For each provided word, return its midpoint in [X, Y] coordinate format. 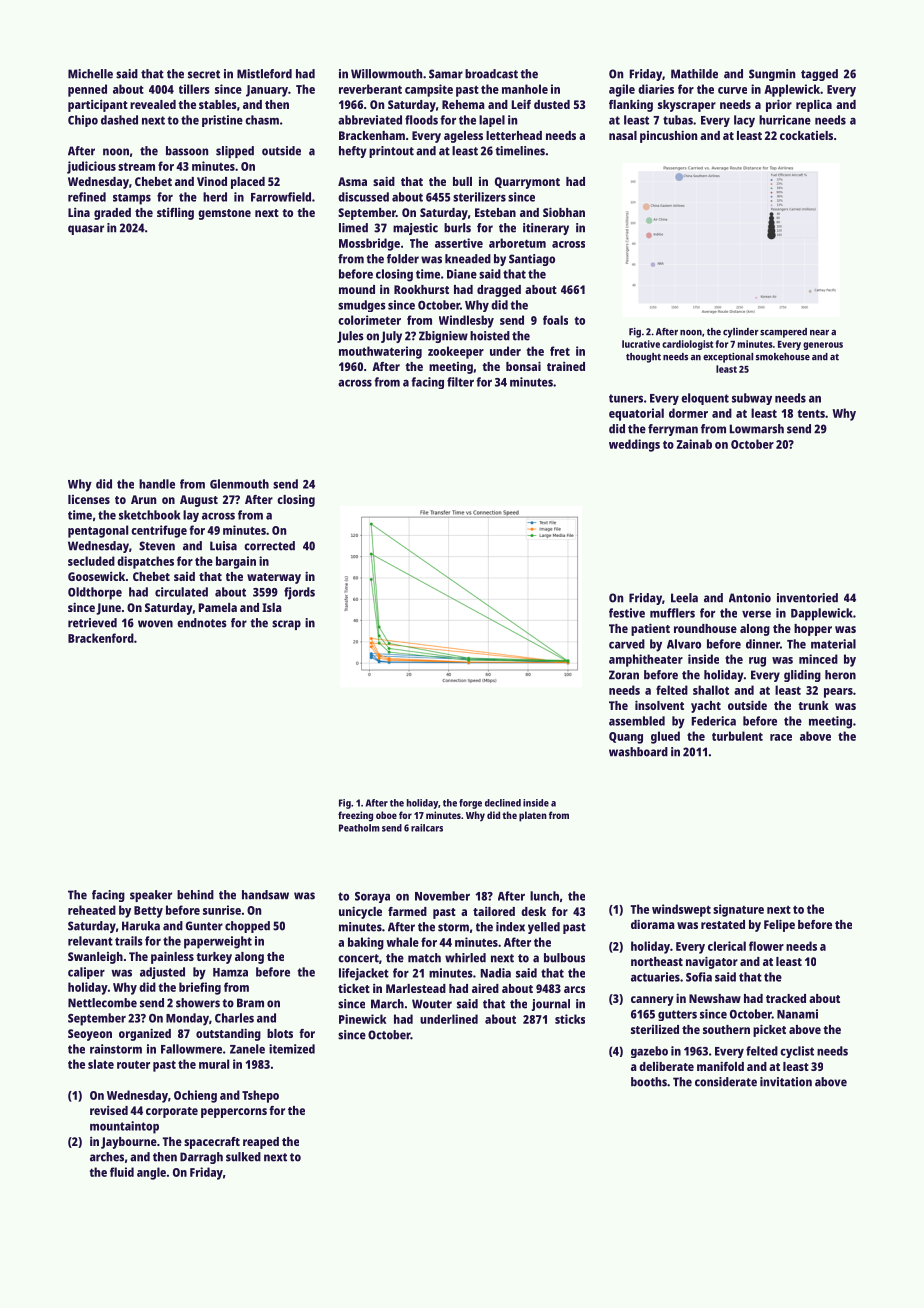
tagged [819, 75]
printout [391, 152]
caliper [86, 973]
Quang [626, 738]
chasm [262, 120]
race [781, 737]
